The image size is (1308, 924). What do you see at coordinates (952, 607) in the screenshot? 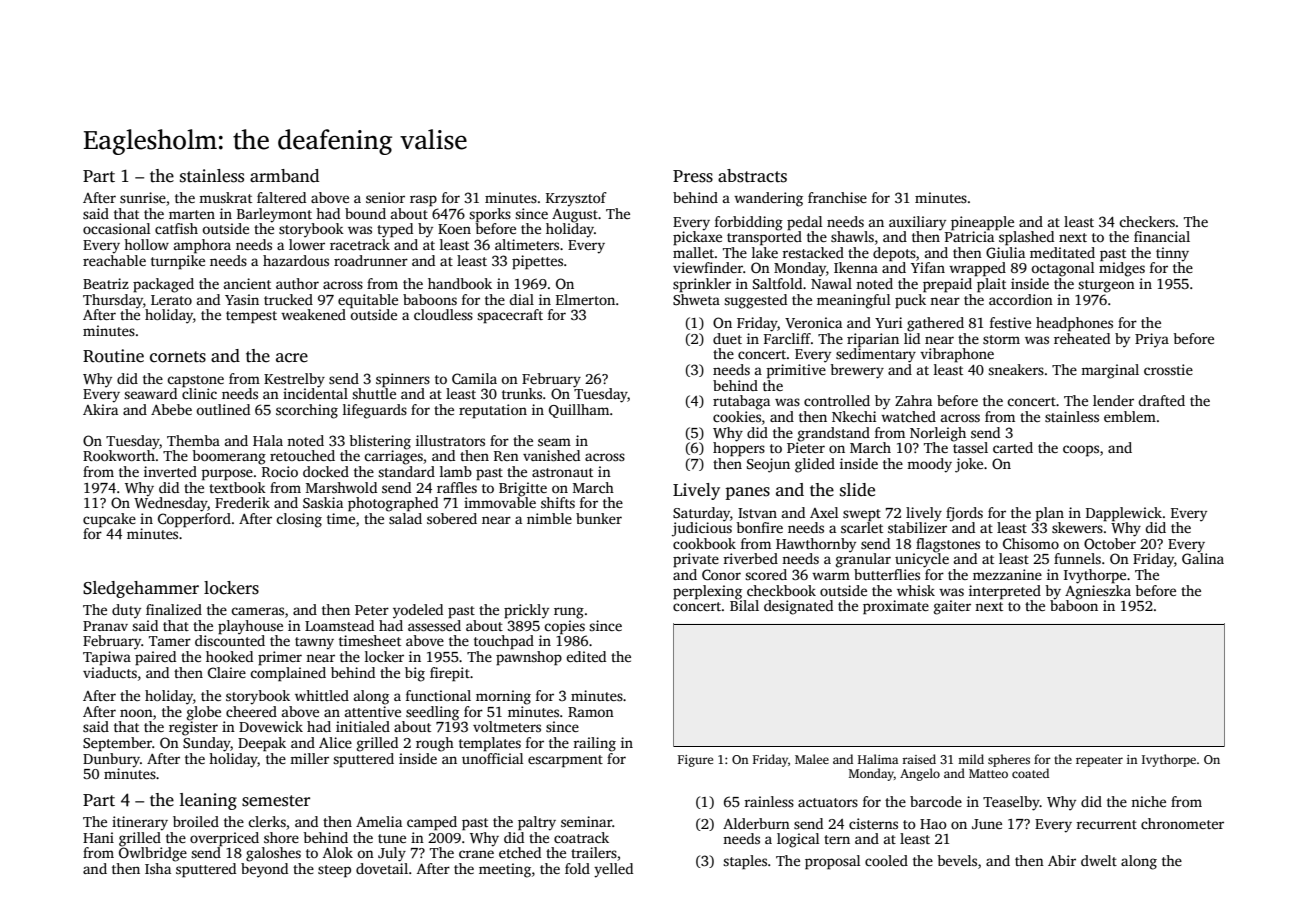
I see `gaiter` at bounding box center [952, 607].
